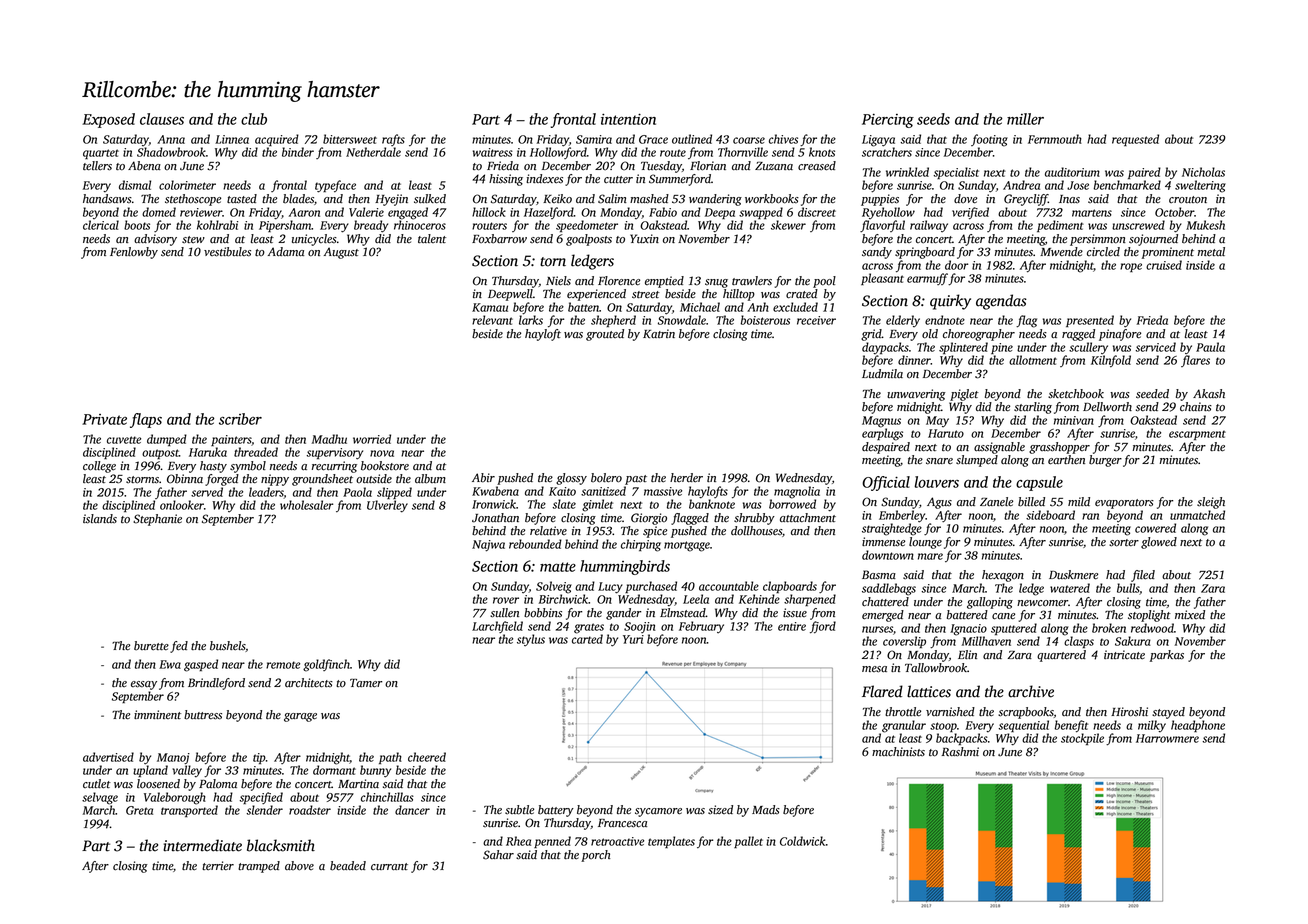 The height and width of the screenshot is (924, 1308). Describe the element at coordinates (606, 478) in the screenshot. I see `bolero` at that location.
